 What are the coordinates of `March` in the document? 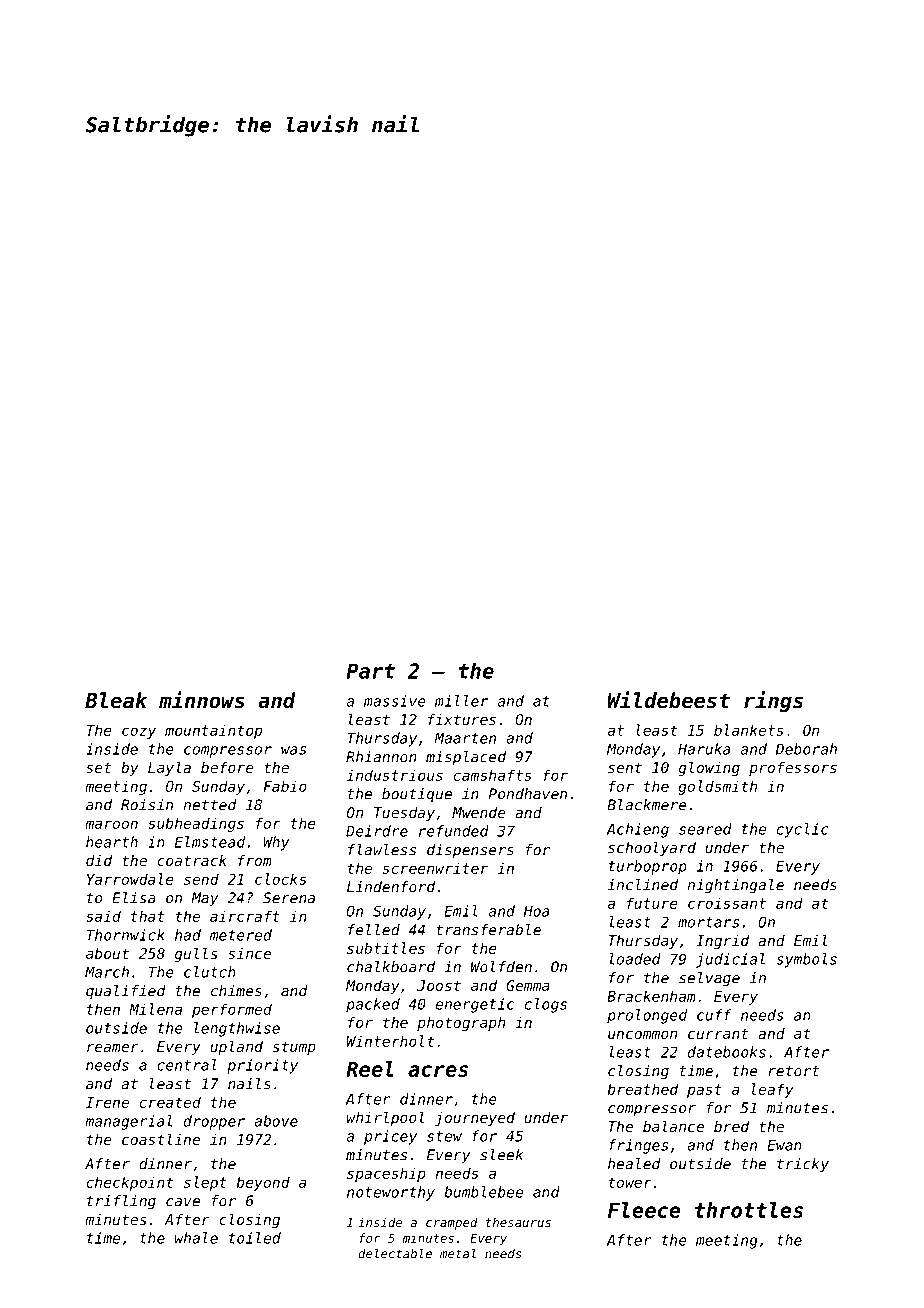 It's located at (107, 972).
